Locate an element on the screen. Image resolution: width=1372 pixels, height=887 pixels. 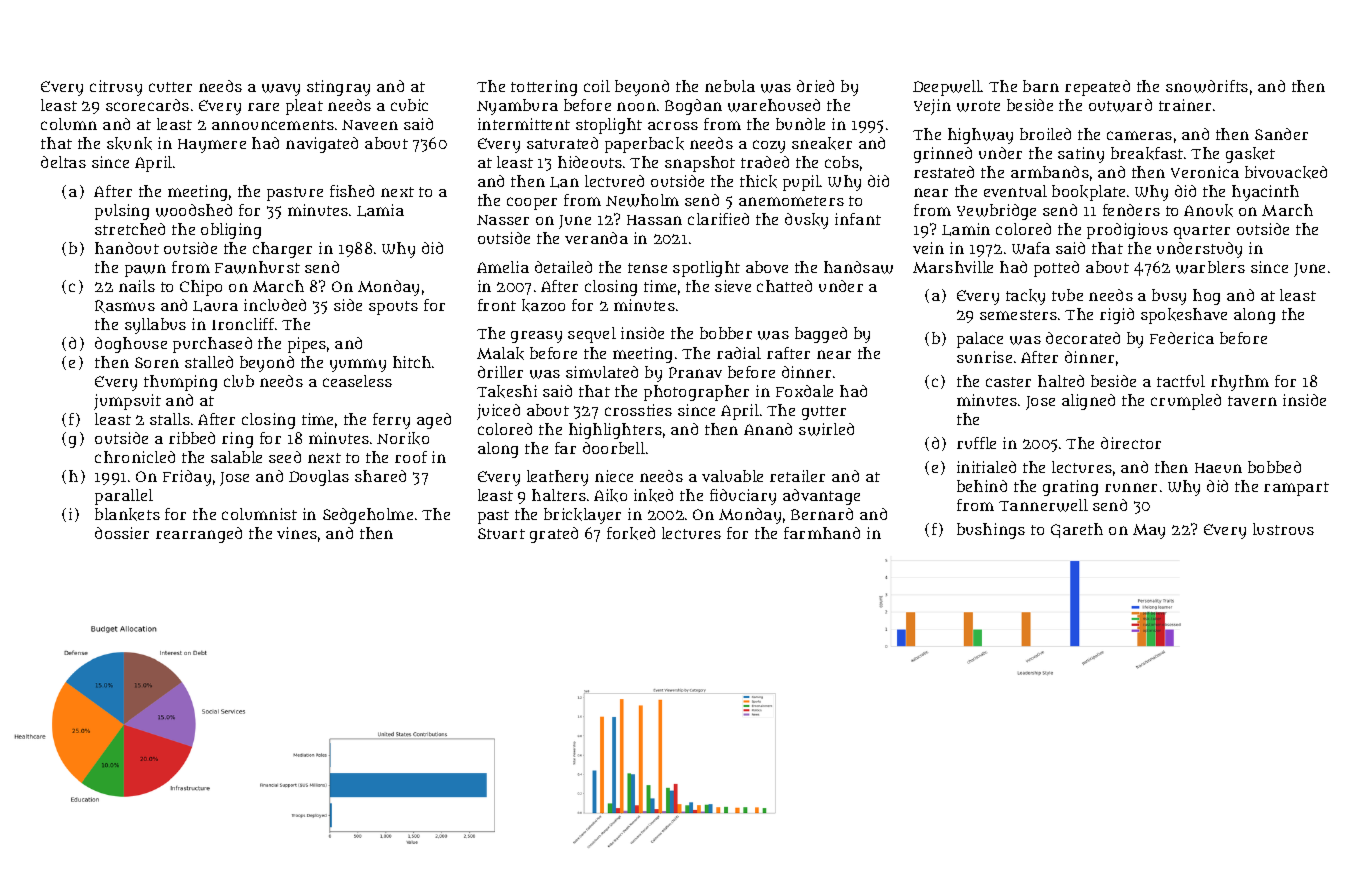
roof is located at coordinates (411, 457).
